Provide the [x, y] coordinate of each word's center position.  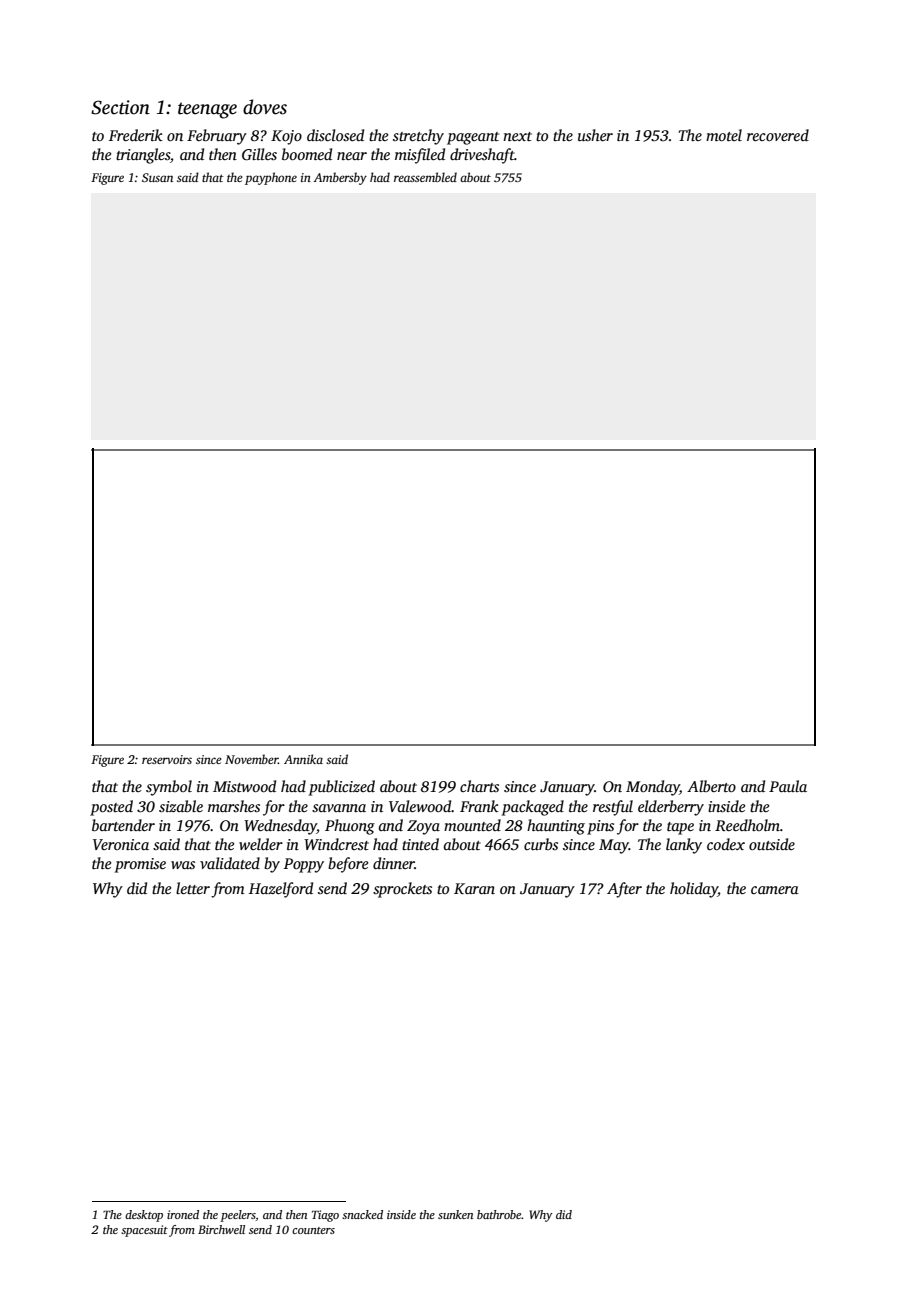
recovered [778, 135]
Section [120, 107]
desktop [144, 1216]
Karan [474, 888]
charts [479, 786]
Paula [788, 786]
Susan [157, 177]
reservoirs [167, 759]
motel [724, 135]
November [251, 759]
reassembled [425, 177]
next [517, 136]
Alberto [711, 786]
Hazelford [281, 890]
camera [775, 890]
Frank [479, 806]
